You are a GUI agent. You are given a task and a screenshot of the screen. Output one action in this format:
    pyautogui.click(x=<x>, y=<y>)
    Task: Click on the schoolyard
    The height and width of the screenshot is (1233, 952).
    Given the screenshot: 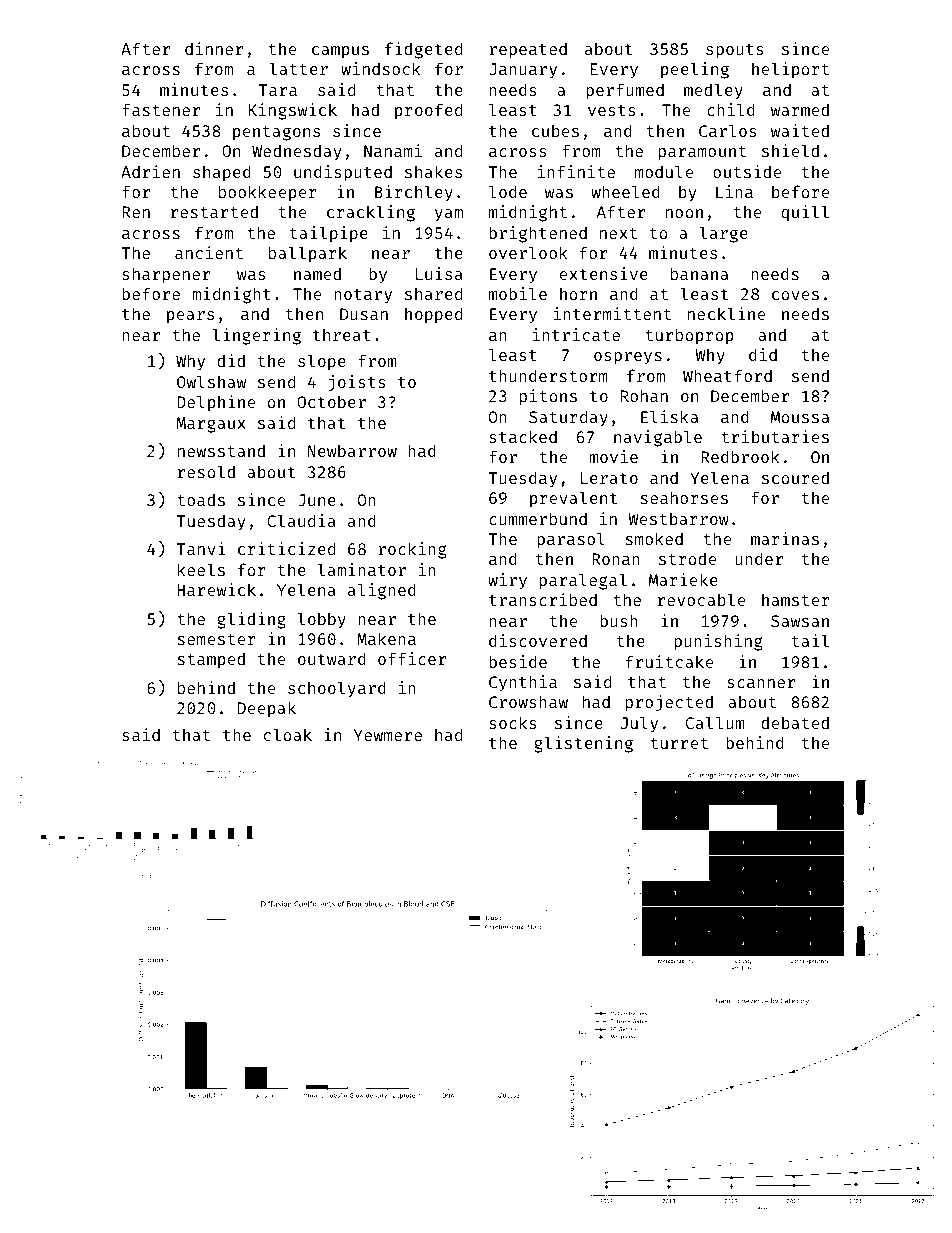 What is the action you would take?
    pyautogui.click(x=337, y=689)
